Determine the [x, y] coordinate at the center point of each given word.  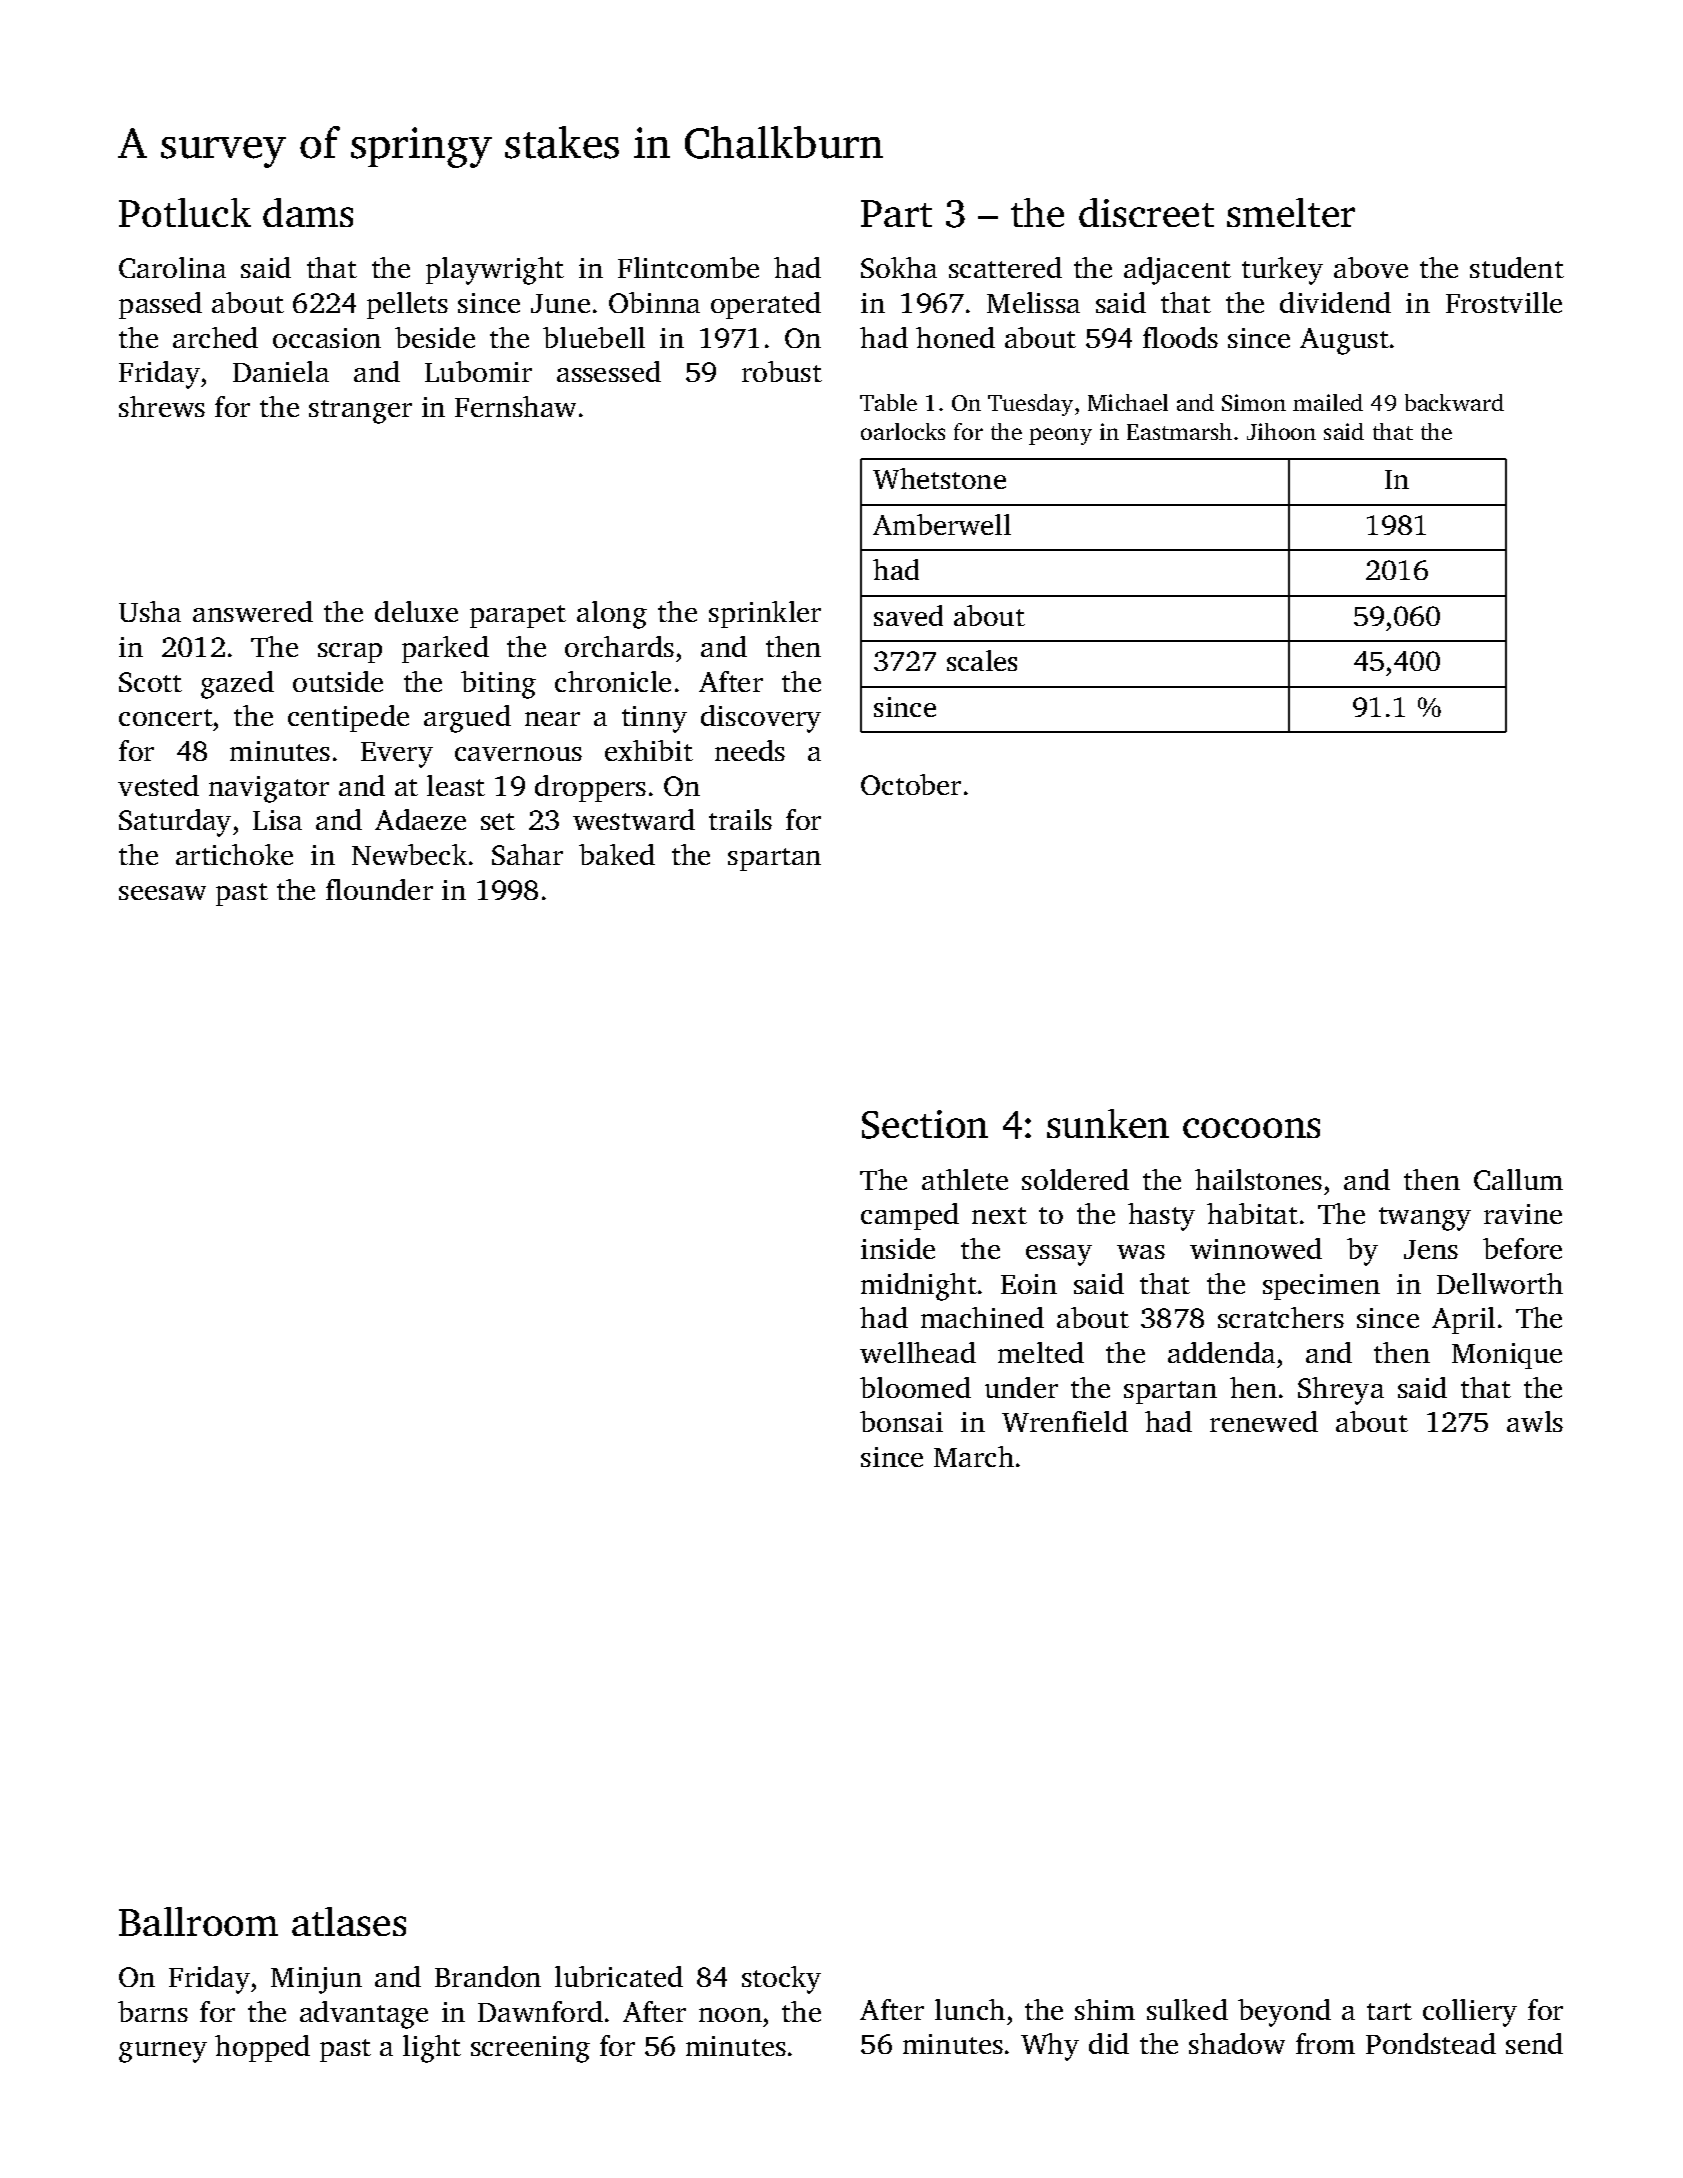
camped [910, 1216]
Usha [150, 611]
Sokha [899, 267]
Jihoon [1281, 431]
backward [1454, 402]
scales [982, 660]
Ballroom [198, 1921]
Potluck [185, 212]
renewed [1264, 1421]
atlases [349, 1921]
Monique [1507, 1356]
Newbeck [409, 854]
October [911, 784]
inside [898, 1248]
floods [1180, 337]
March [974, 1456]
